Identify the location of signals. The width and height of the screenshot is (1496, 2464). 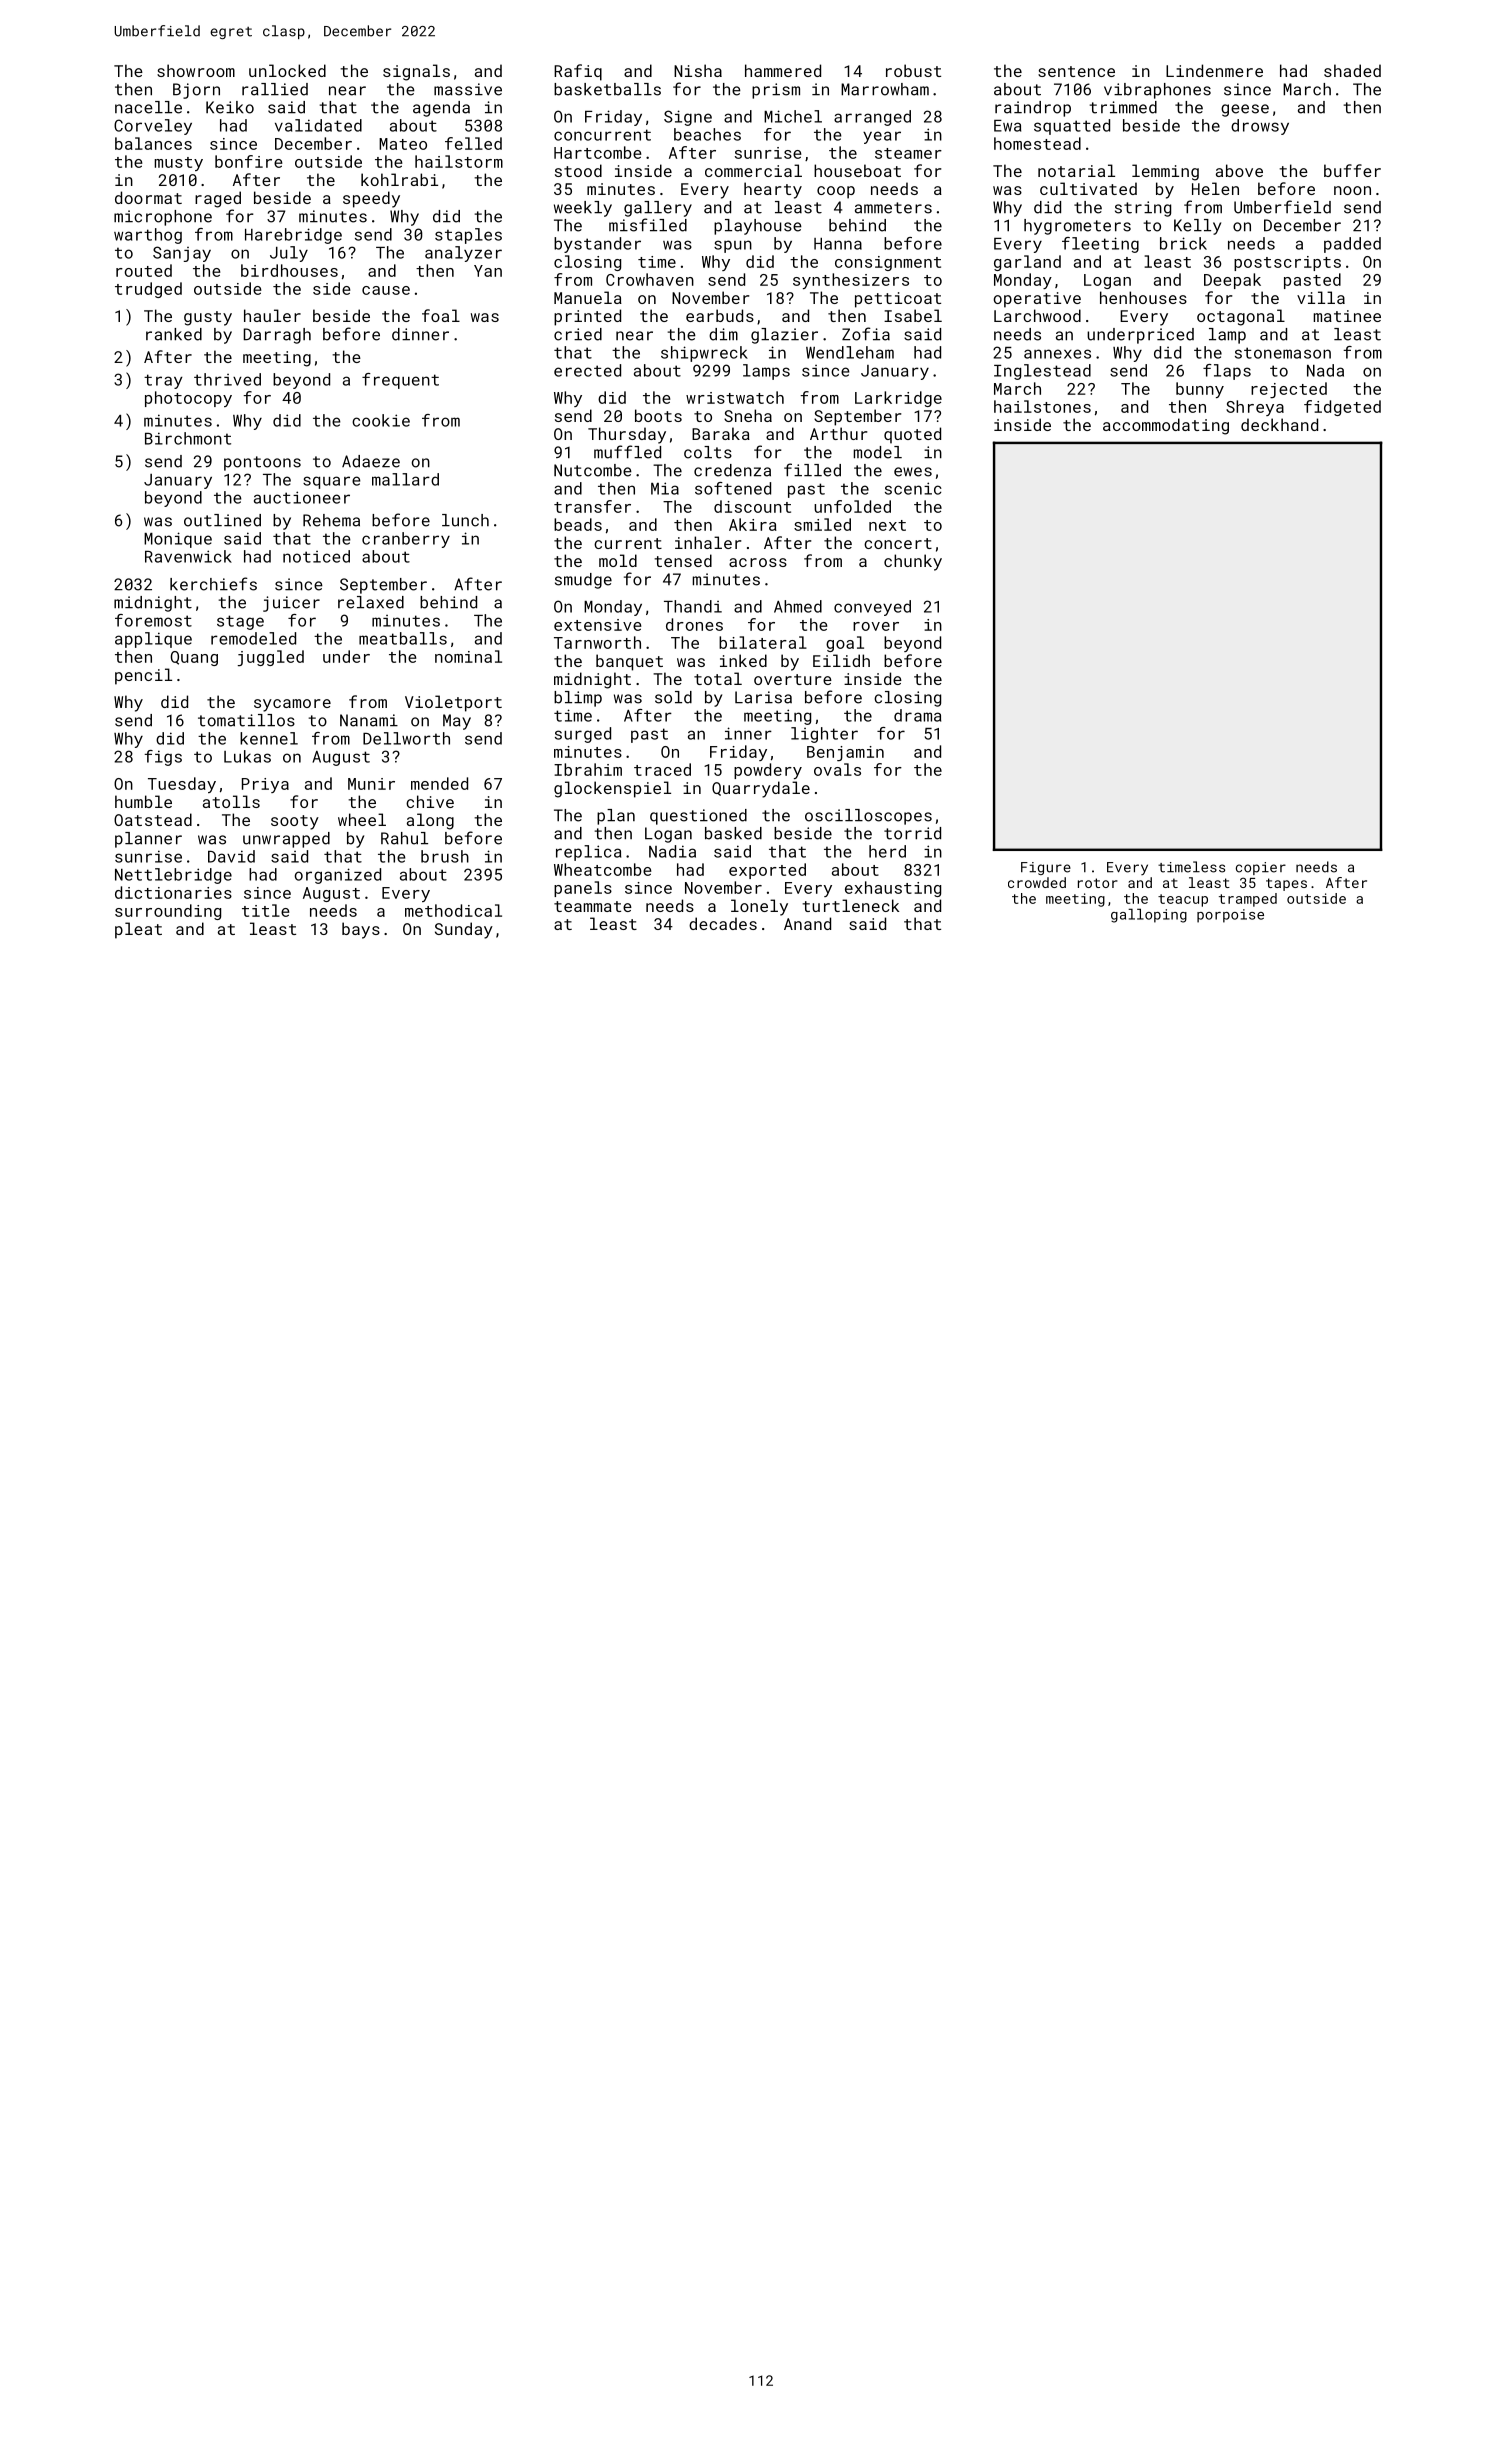
(416, 72).
